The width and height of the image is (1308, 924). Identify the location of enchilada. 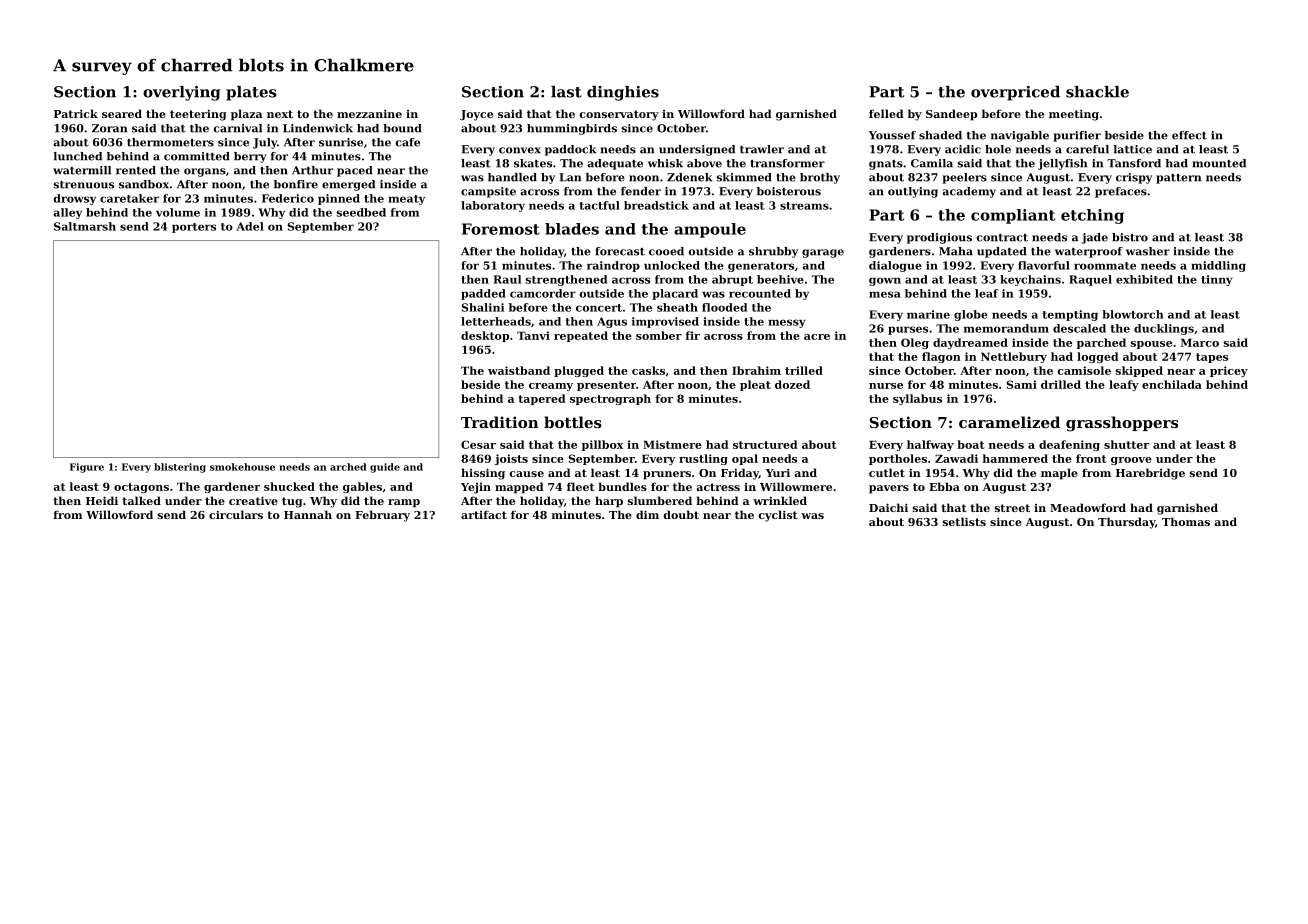
(1172, 384).
